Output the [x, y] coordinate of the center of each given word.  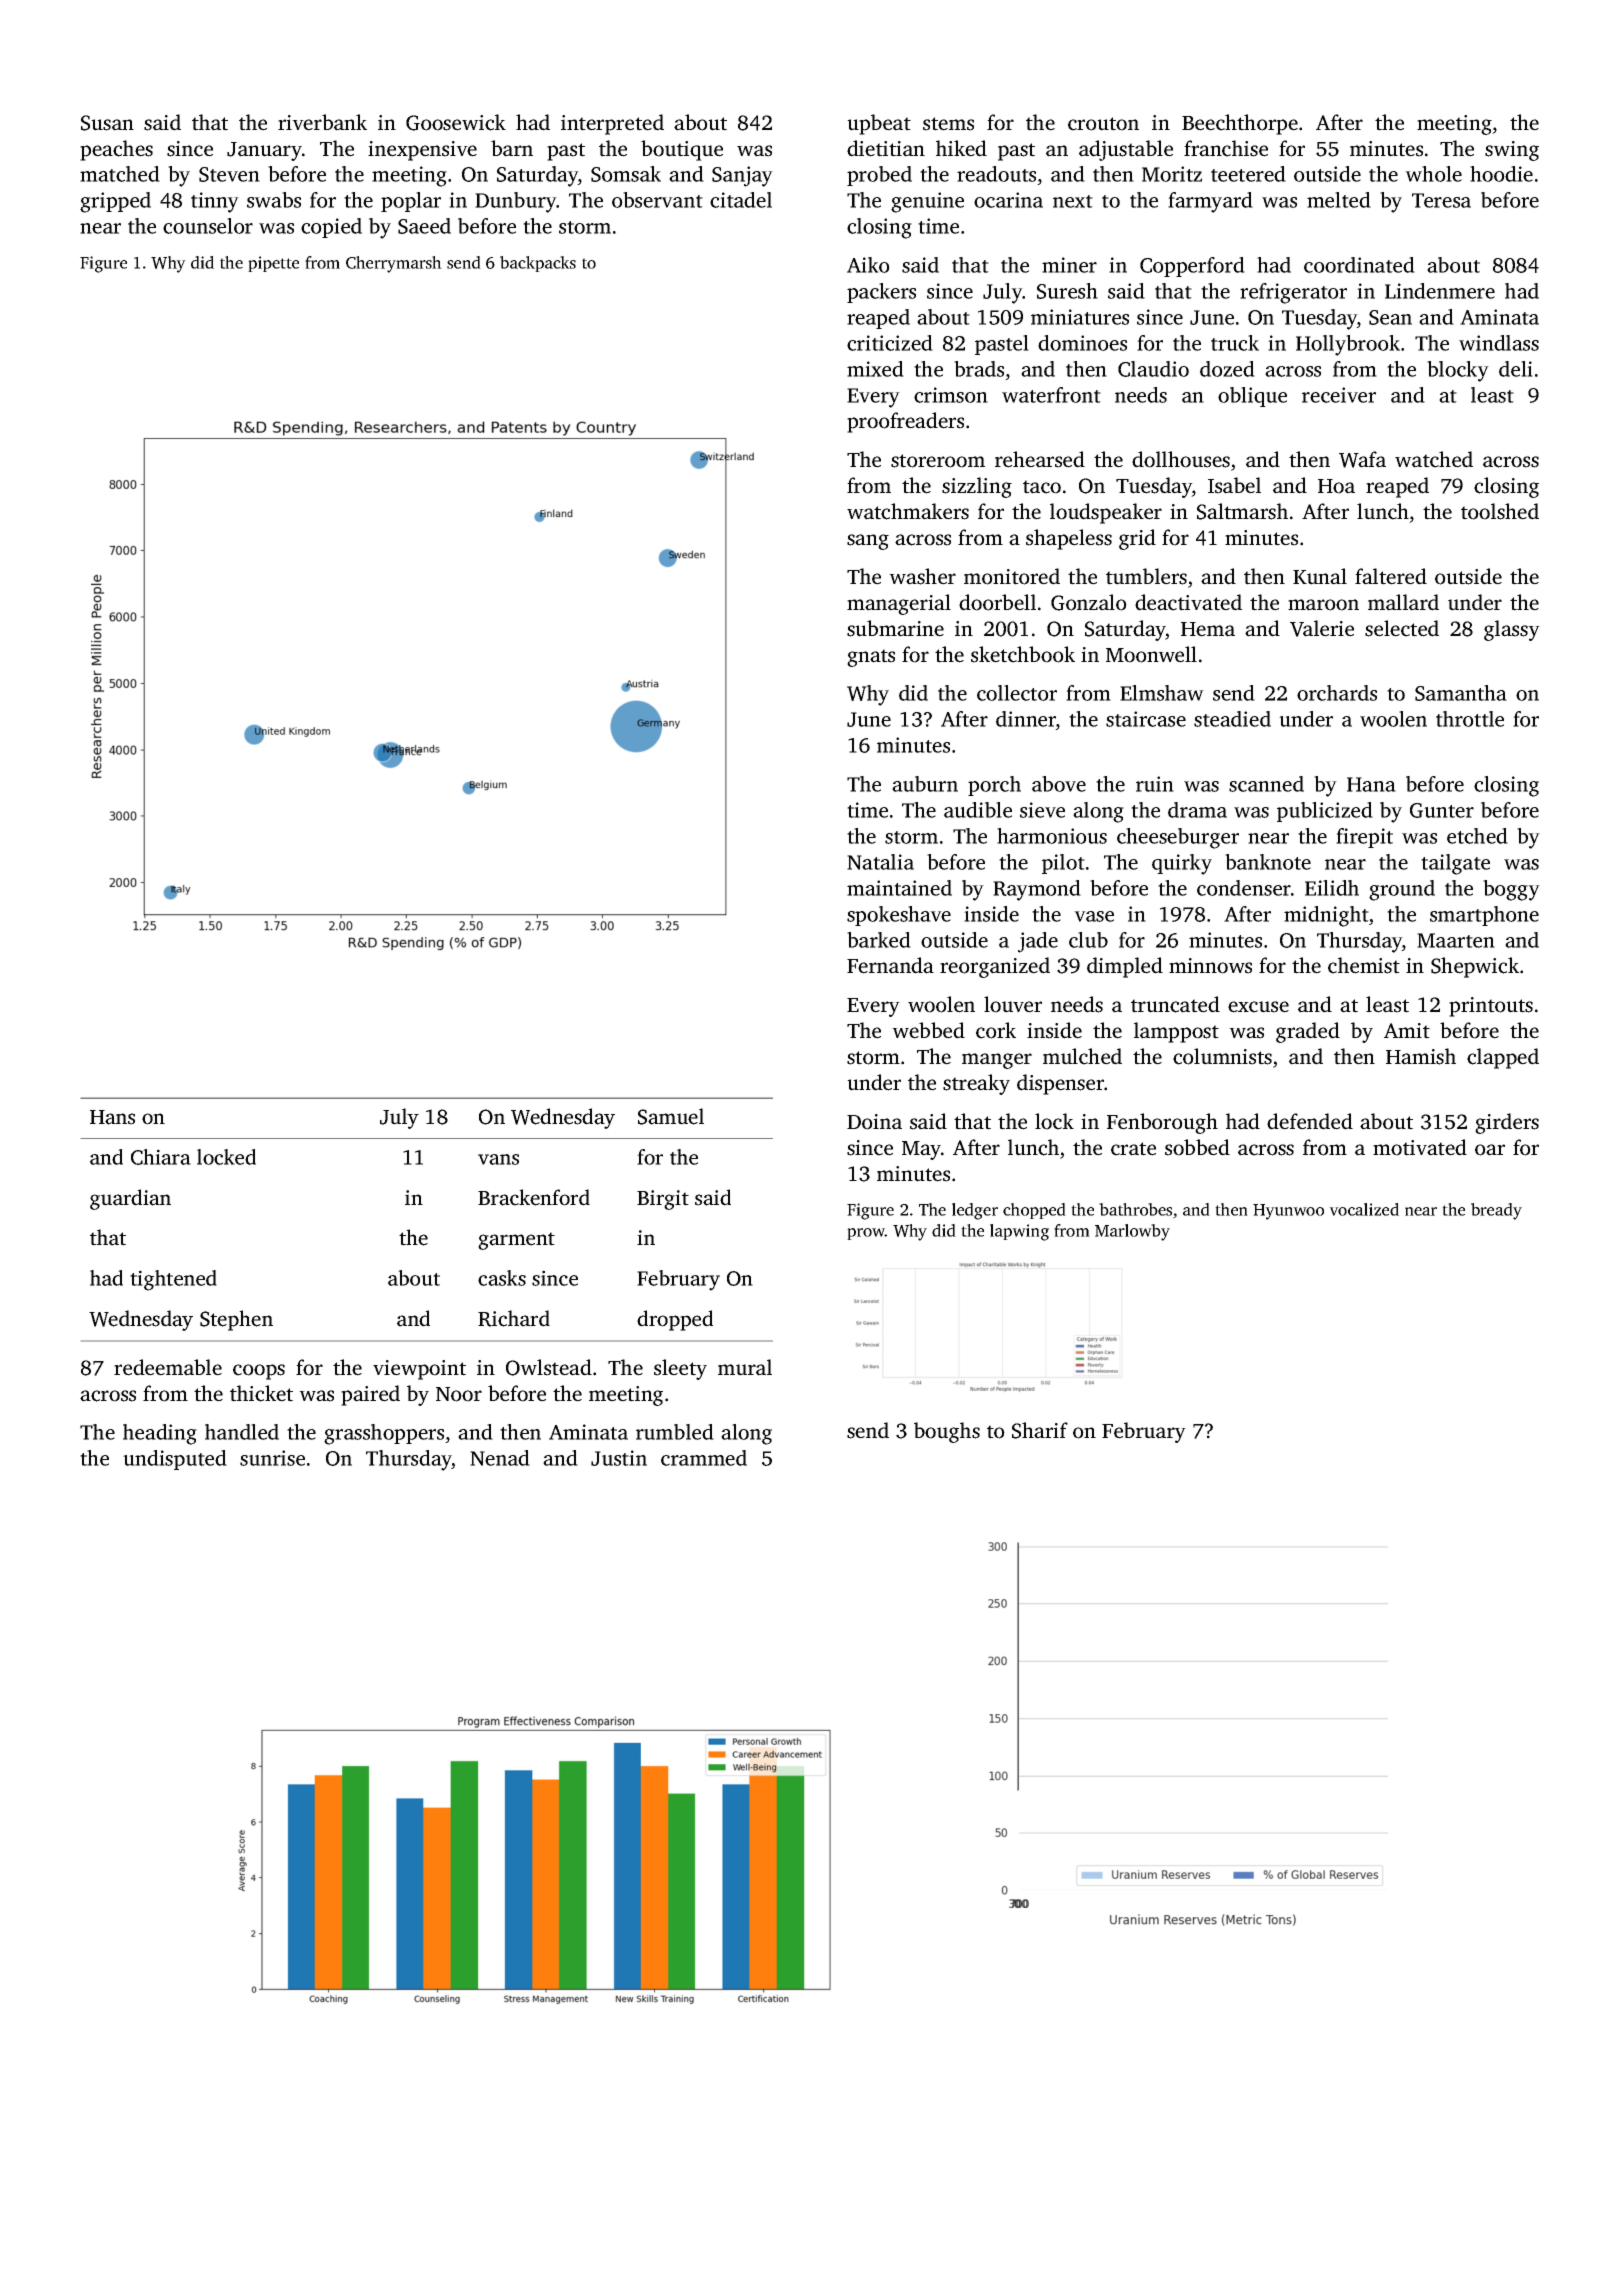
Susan [107, 123]
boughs [947, 1432]
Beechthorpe [1240, 124]
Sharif [1040, 1430]
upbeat [879, 124]
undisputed [175, 1460]
